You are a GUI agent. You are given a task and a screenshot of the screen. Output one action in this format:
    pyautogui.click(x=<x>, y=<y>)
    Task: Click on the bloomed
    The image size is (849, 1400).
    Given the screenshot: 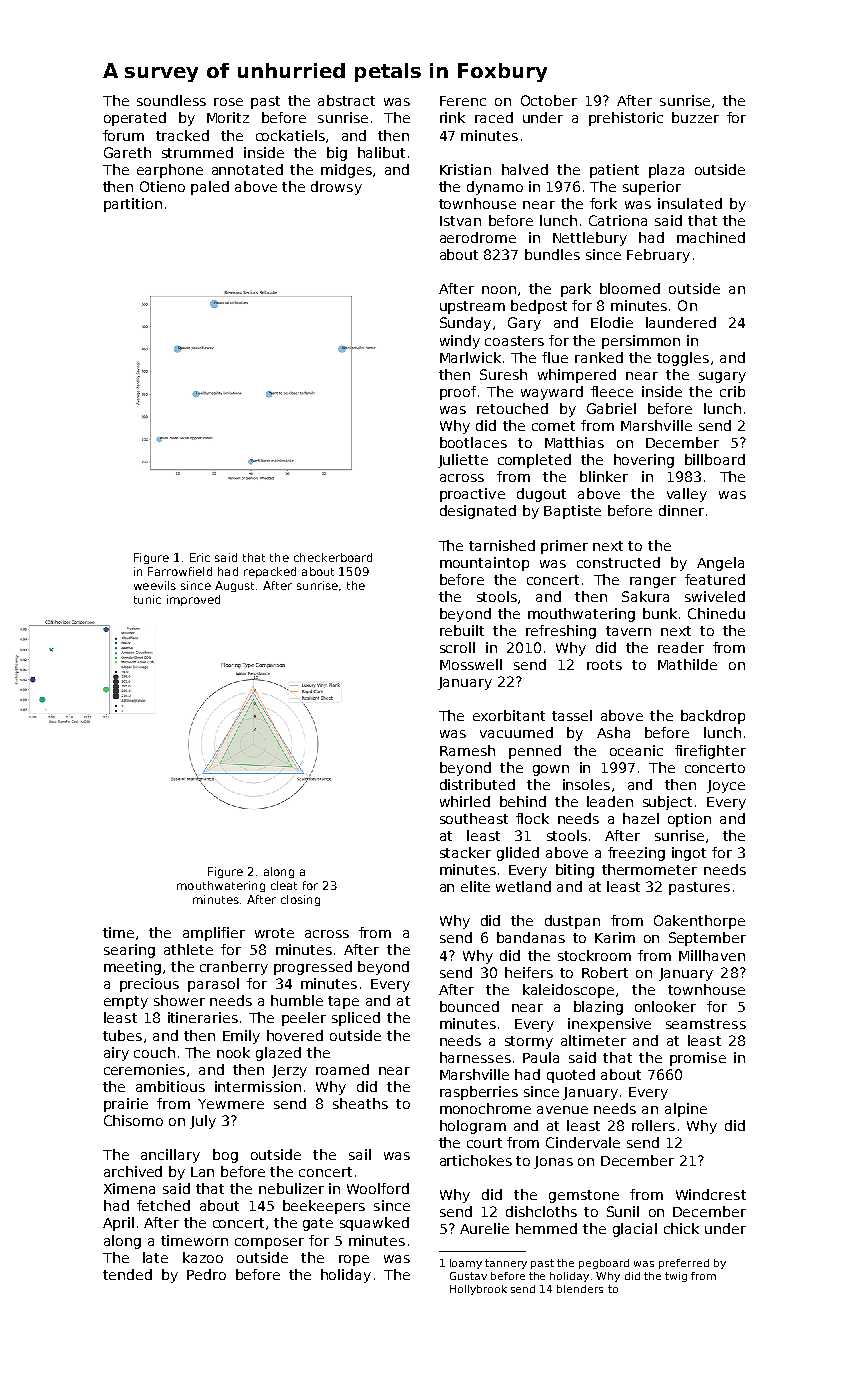 What is the action you would take?
    pyautogui.click(x=630, y=288)
